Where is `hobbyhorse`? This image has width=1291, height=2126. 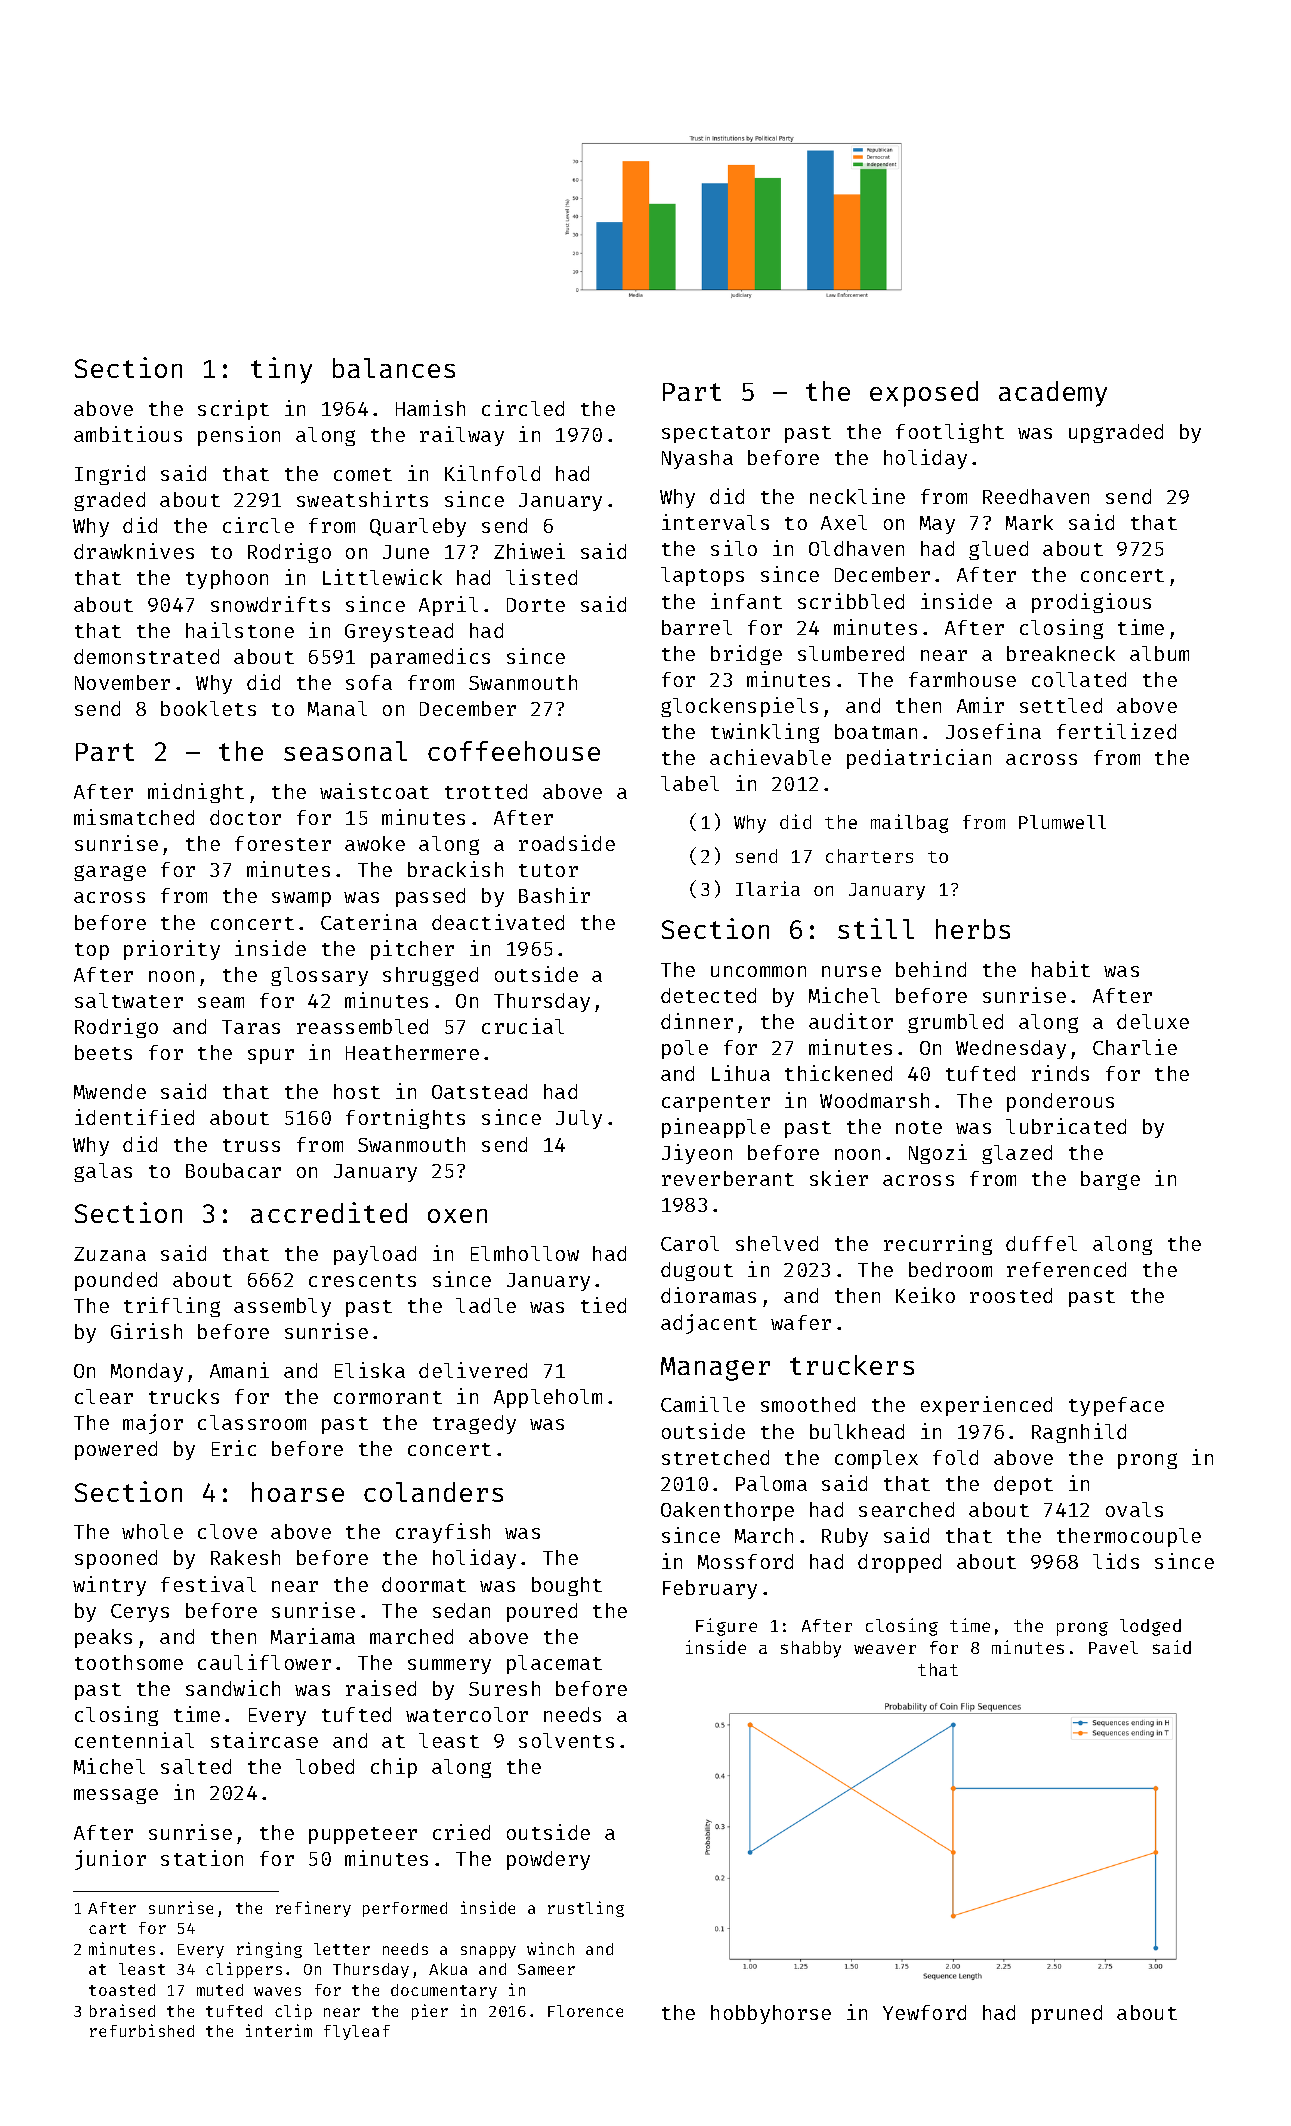 hobbyhorse is located at coordinates (771, 2014).
